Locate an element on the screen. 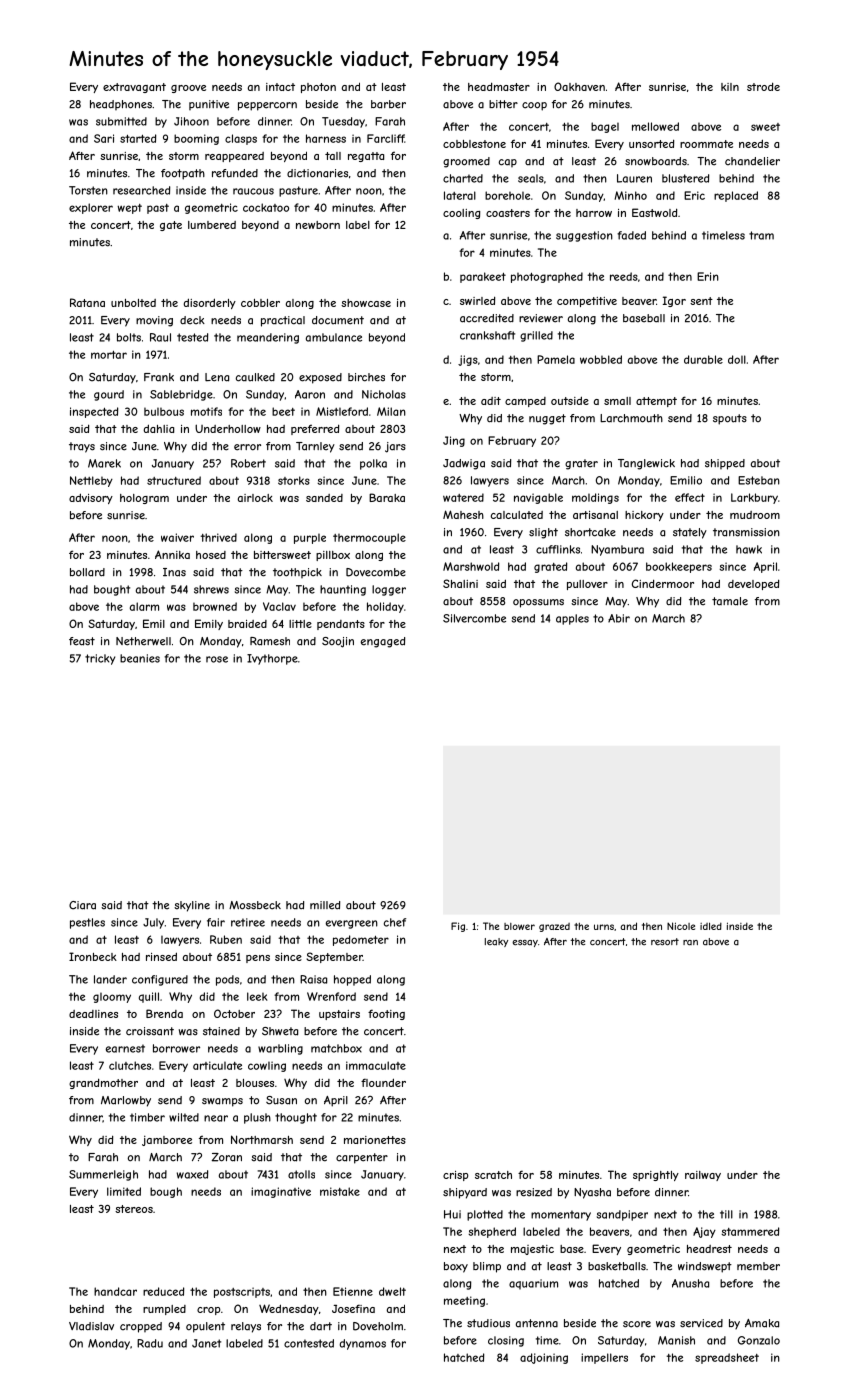  handcar is located at coordinates (115, 1291).
